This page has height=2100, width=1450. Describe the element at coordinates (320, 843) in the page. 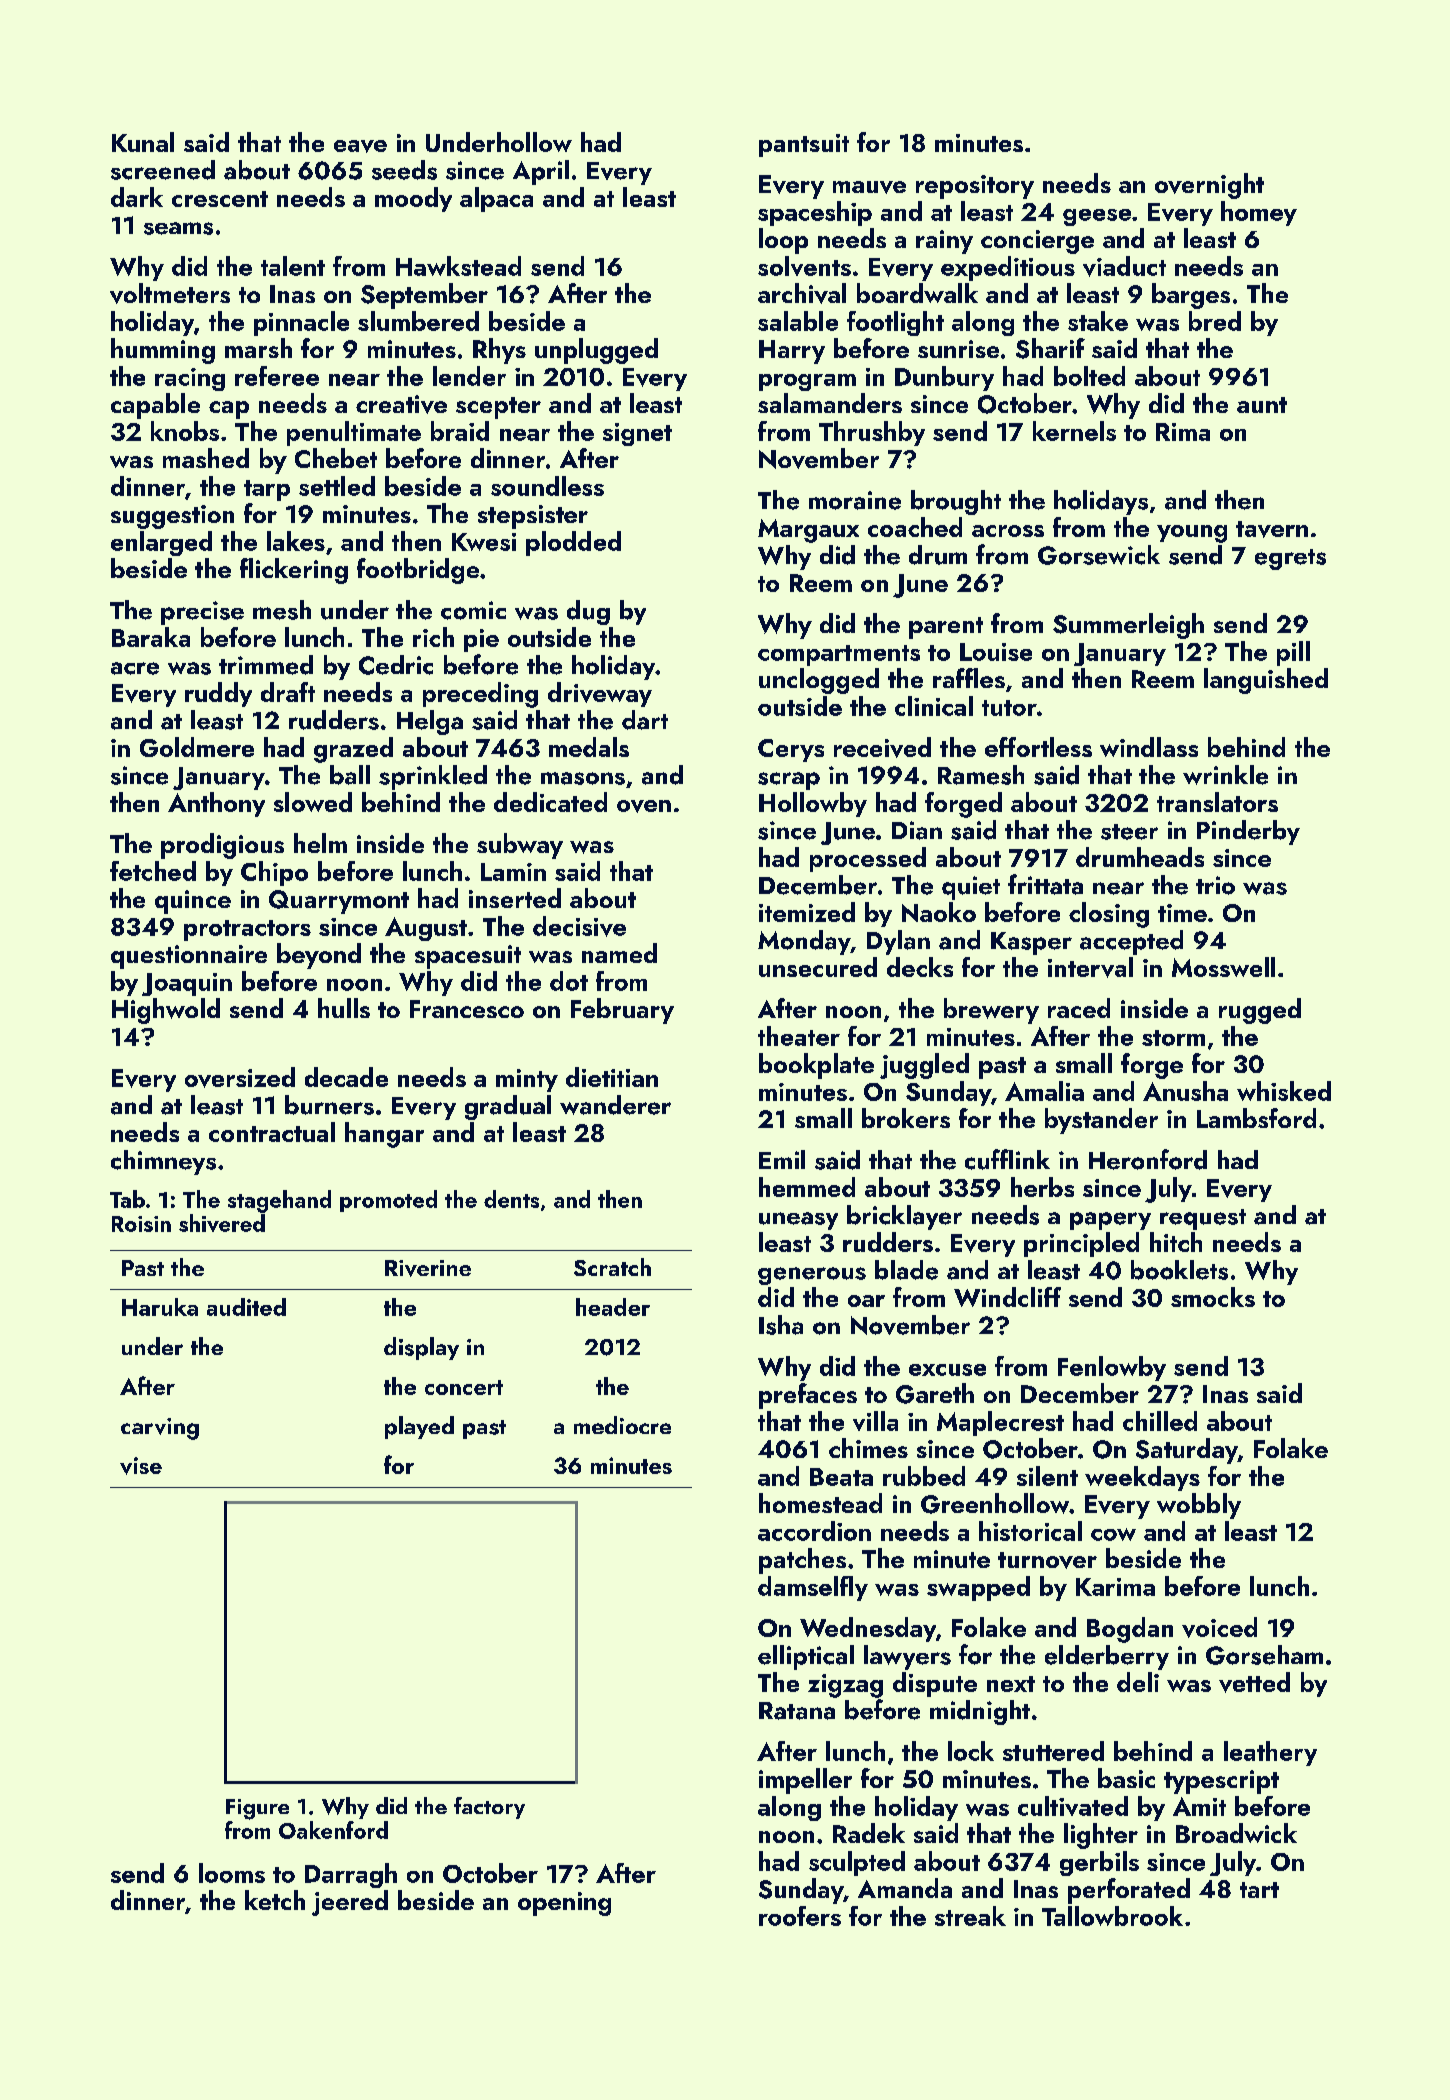

I see `helm` at that location.
